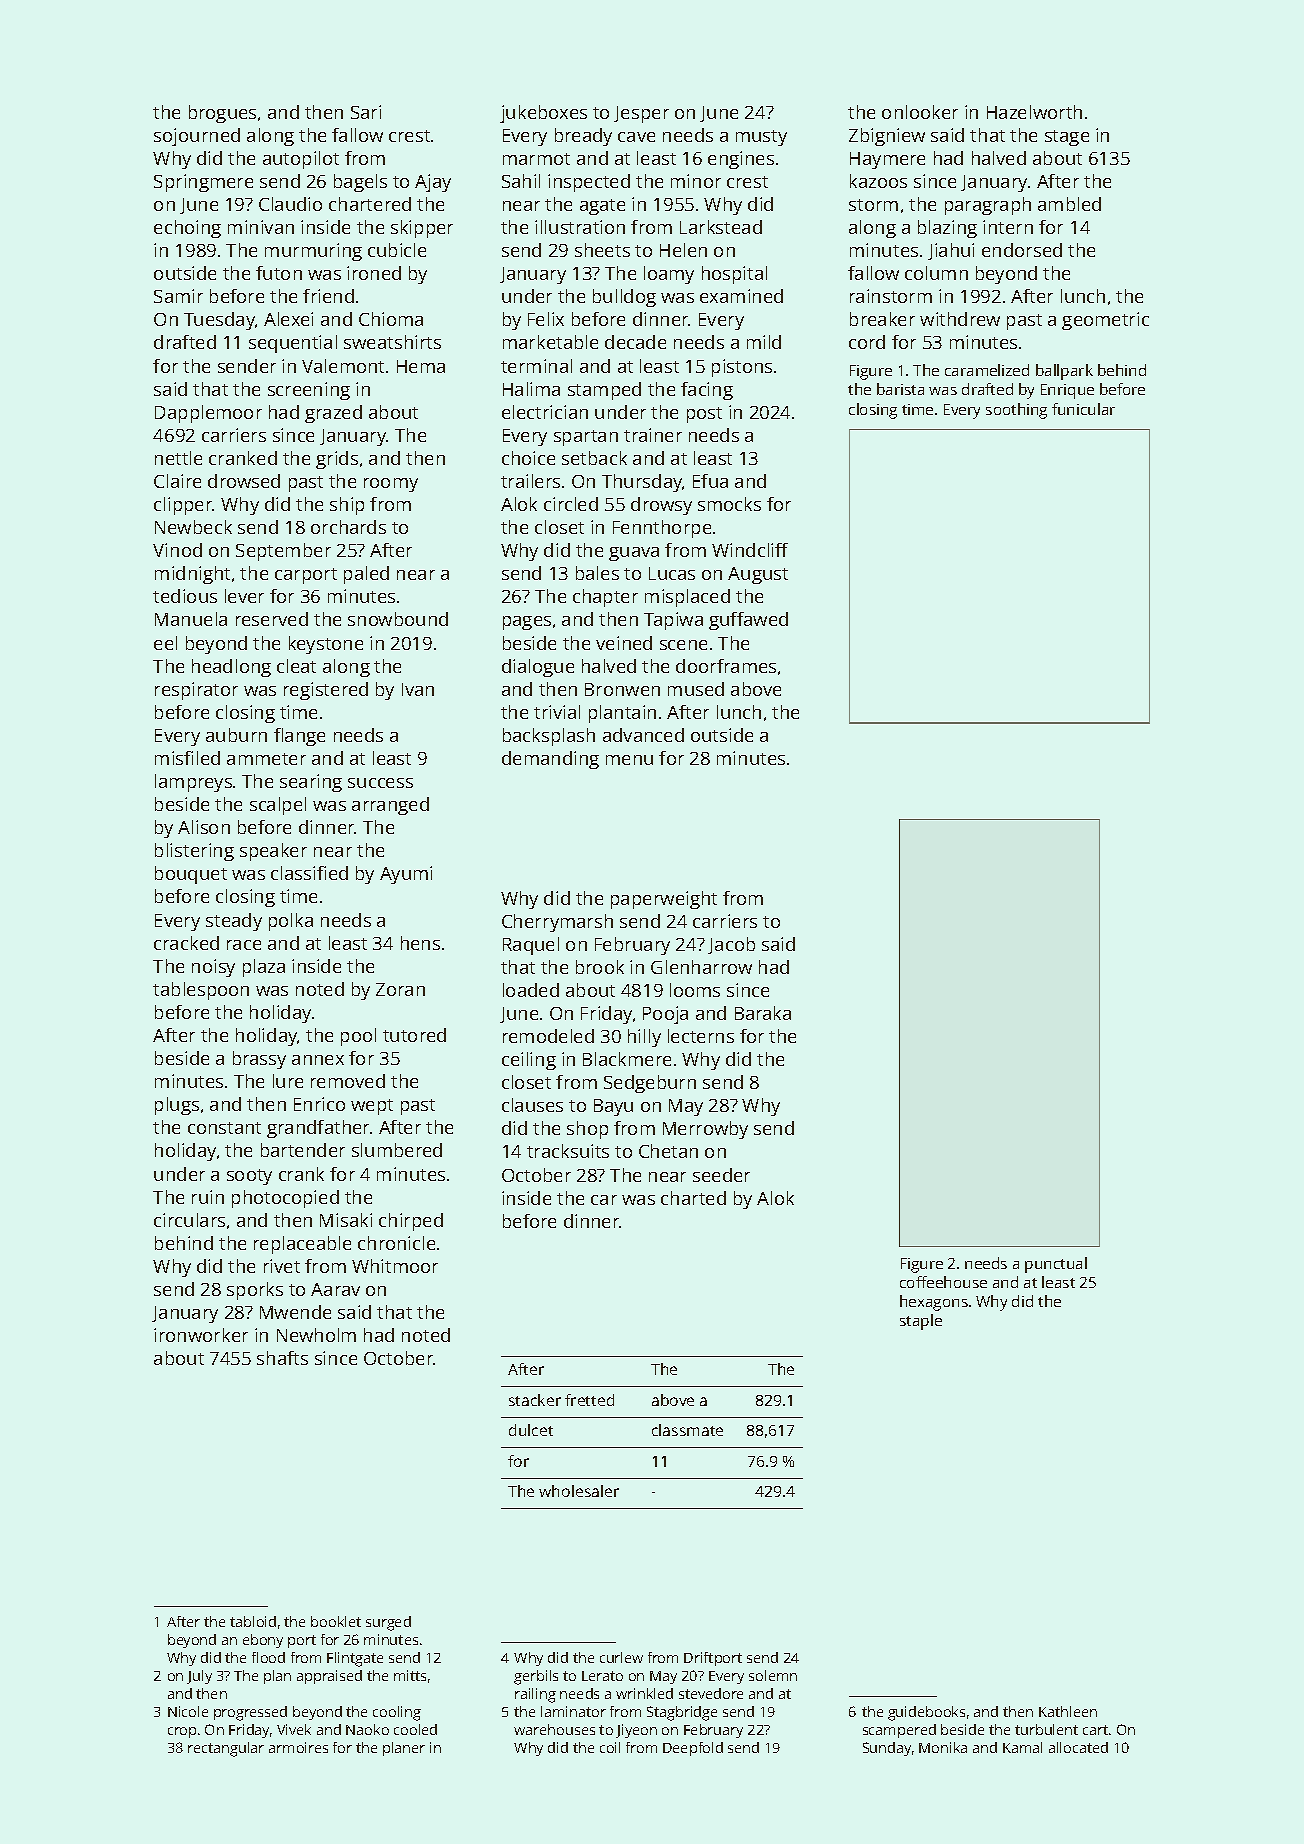 The image size is (1304, 1844). Describe the element at coordinates (1067, 138) in the screenshot. I see `stage` at that location.
